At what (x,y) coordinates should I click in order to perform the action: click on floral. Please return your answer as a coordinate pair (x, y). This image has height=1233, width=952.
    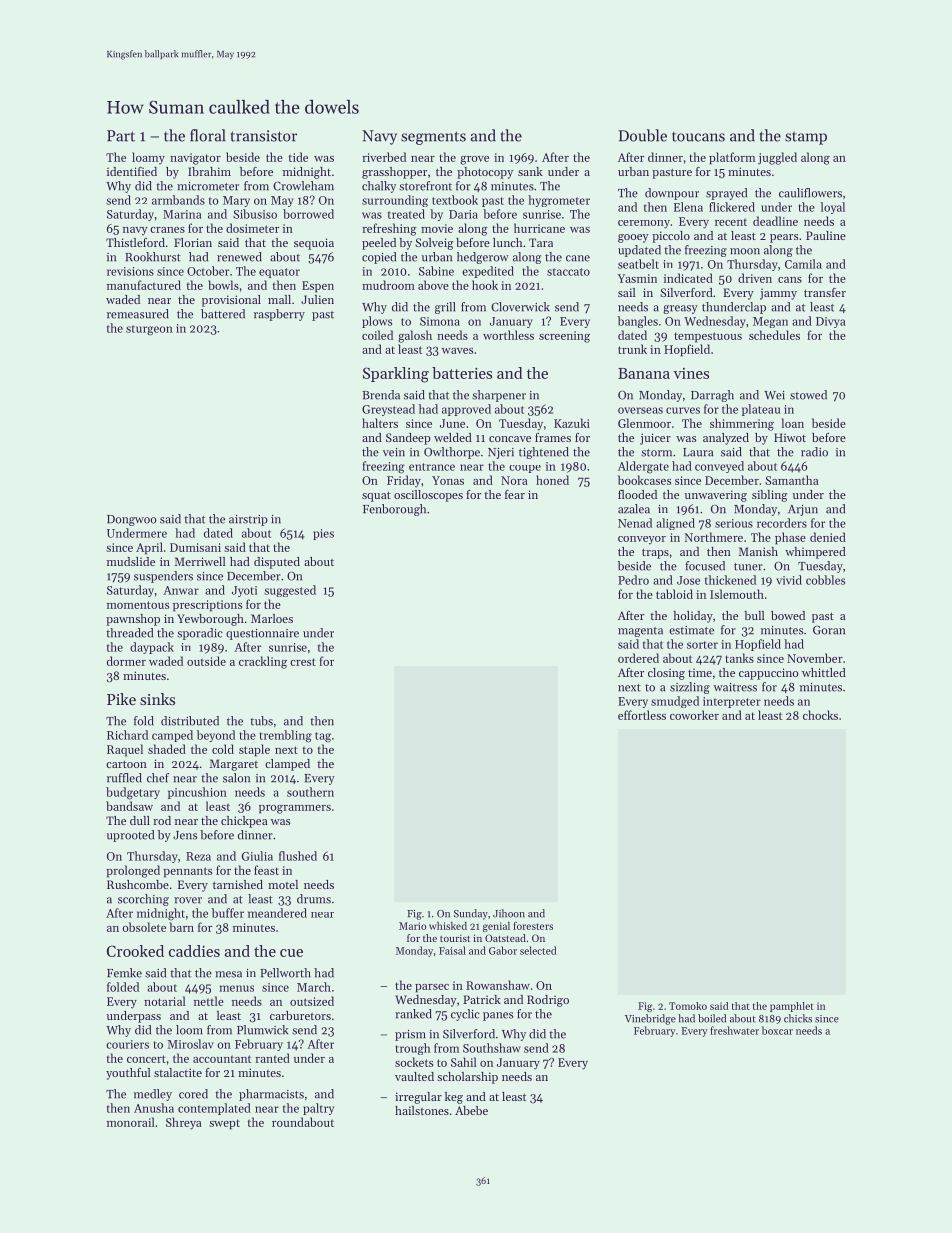
    Looking at the image, I should click on (208, 135).
